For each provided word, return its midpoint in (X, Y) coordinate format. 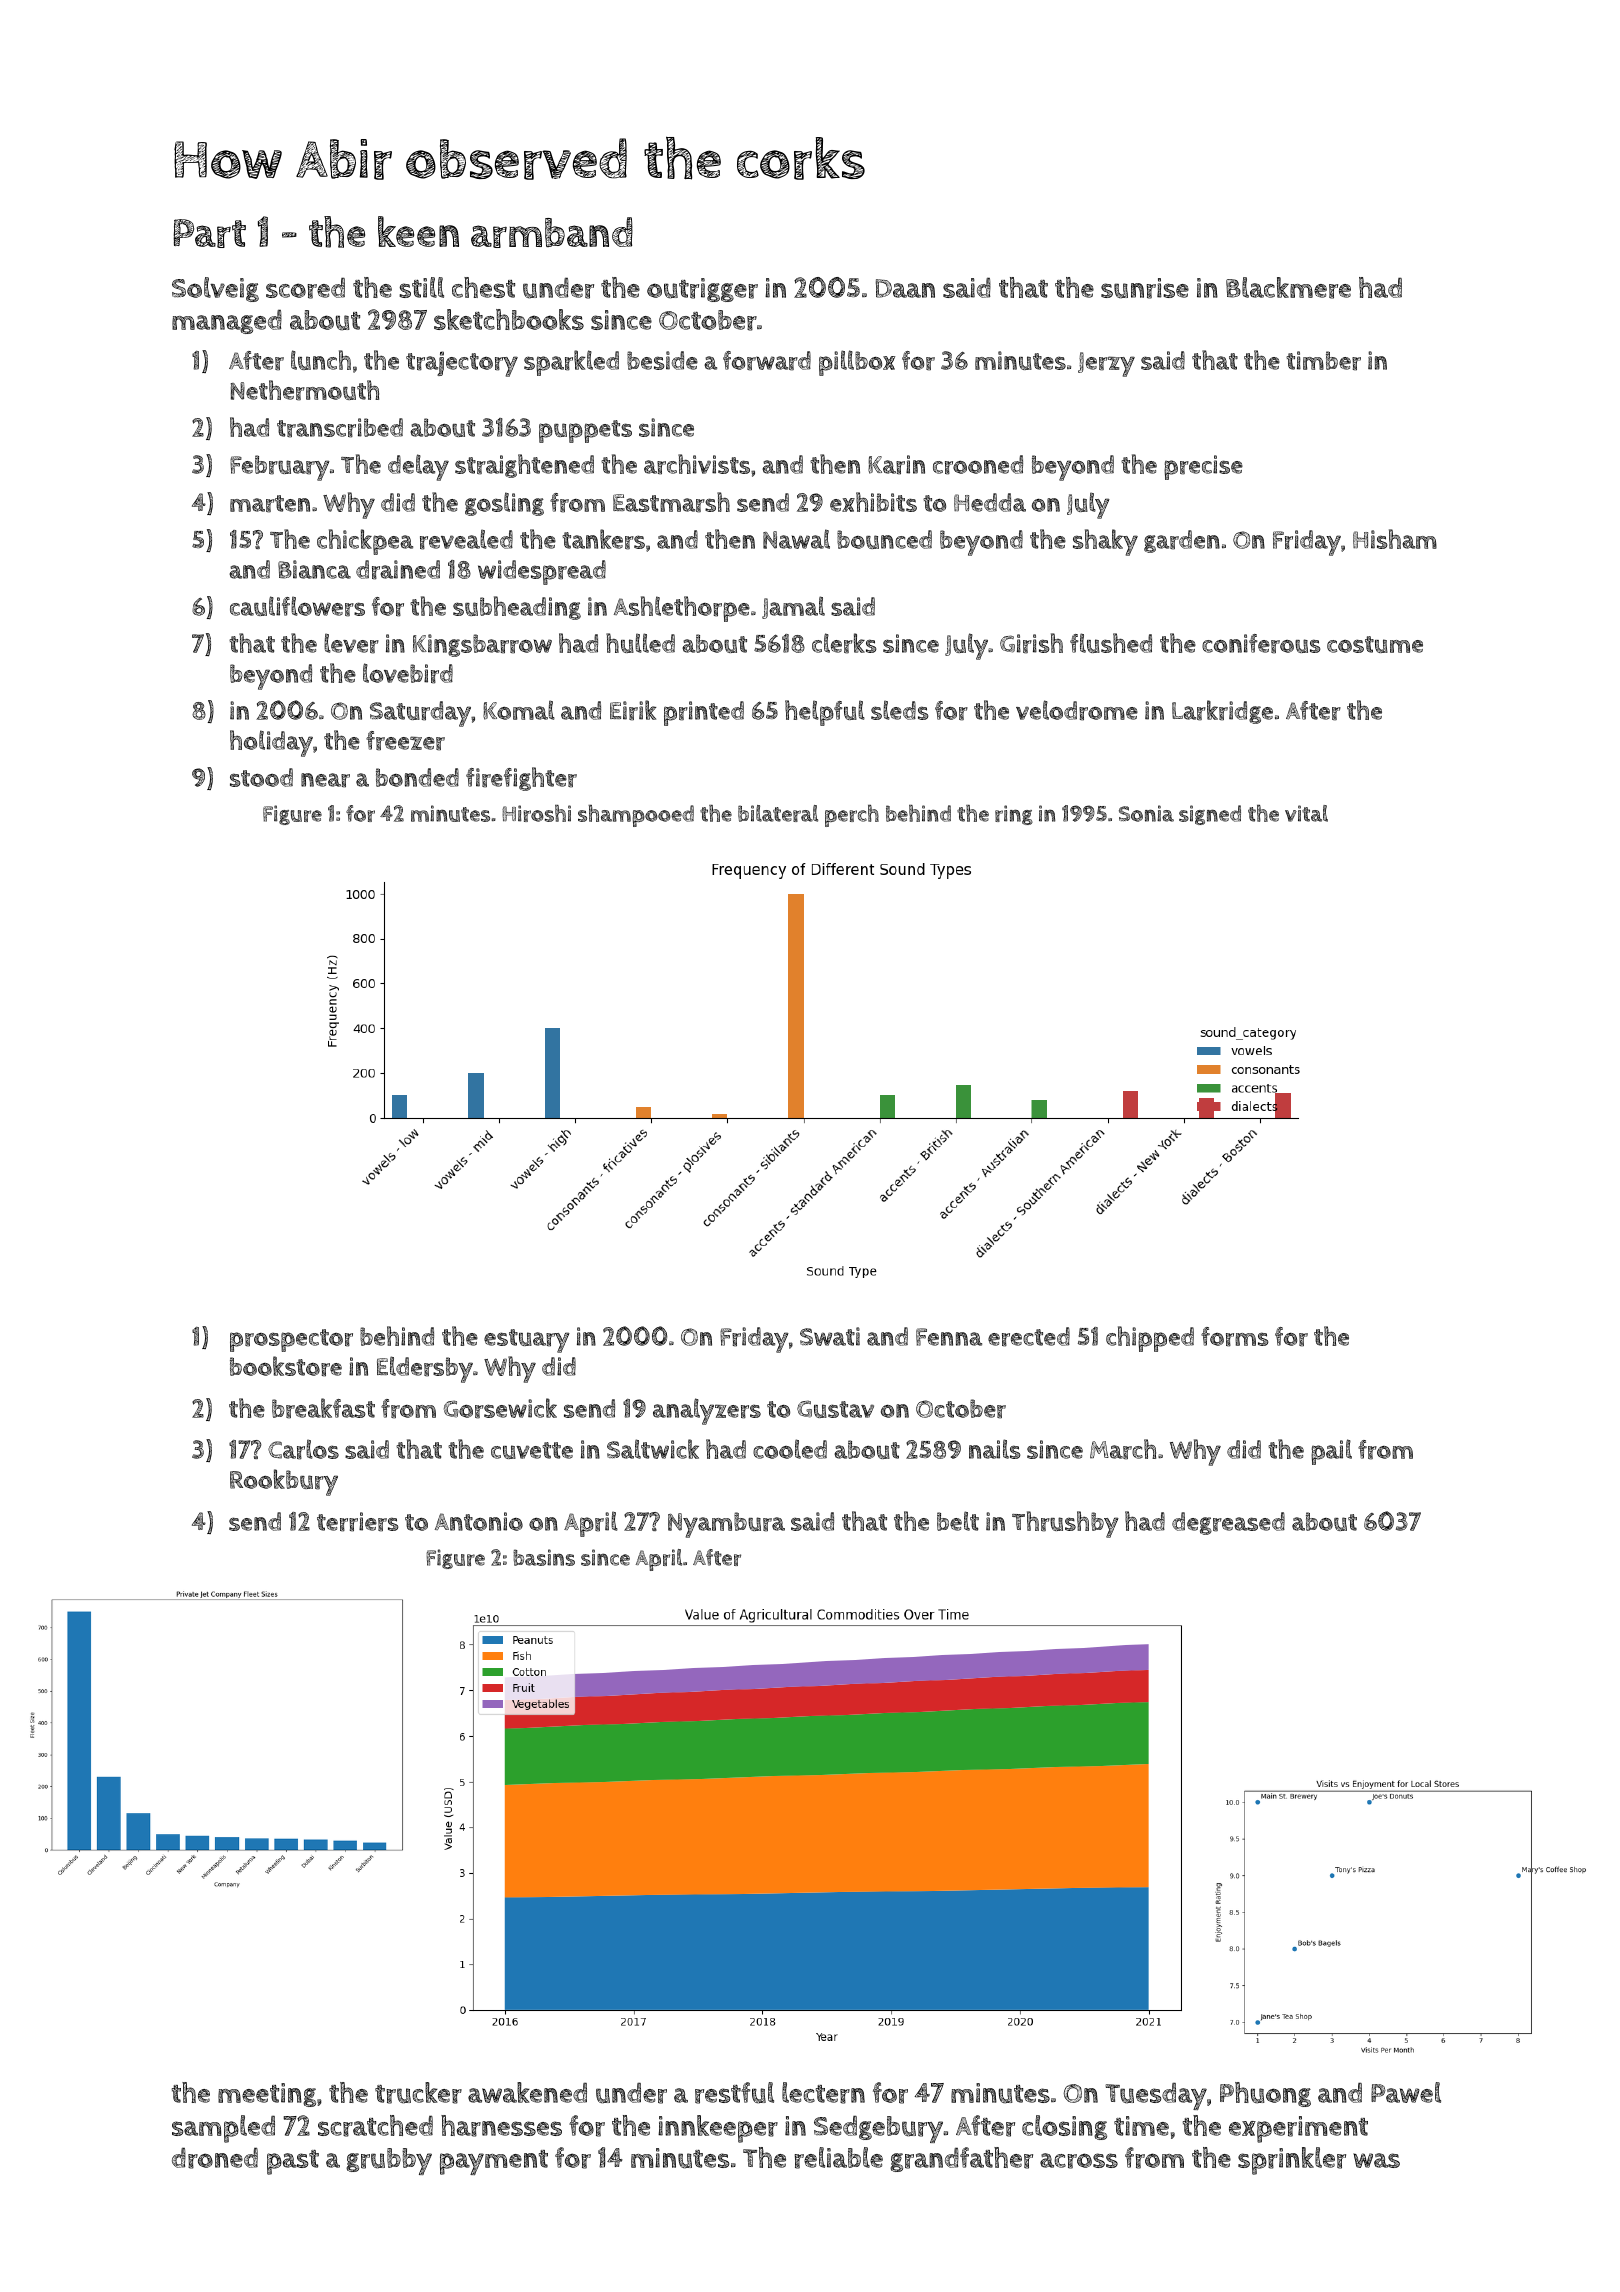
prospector (291, 1340)
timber (1323, 361)
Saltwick (653, 1449)
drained (398, 570)
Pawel (1406, 2092)
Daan (905, 288)
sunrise (1145, 288)
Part (209, 233)
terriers (357, 1522)
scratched (375, 2126)
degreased (1228, 1523)
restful (734, 2093)
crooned (978, 465)
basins (544, 1557)
